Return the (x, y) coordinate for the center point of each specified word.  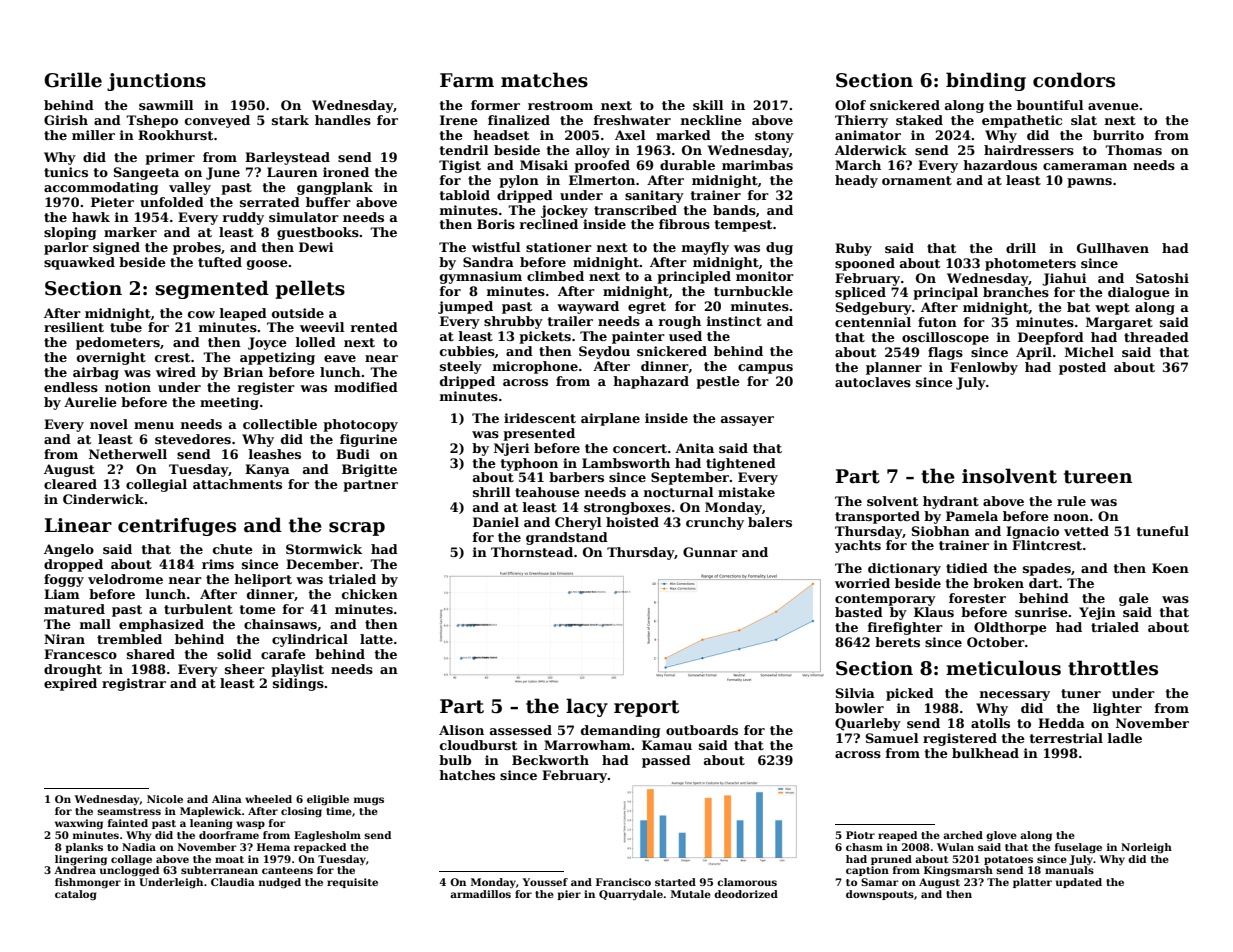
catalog (76, 895)
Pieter (112, 202)
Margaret (1119, 323)
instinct (734, 321)
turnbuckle (753, 291)
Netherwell (128, 454)
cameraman (1085, 166)
